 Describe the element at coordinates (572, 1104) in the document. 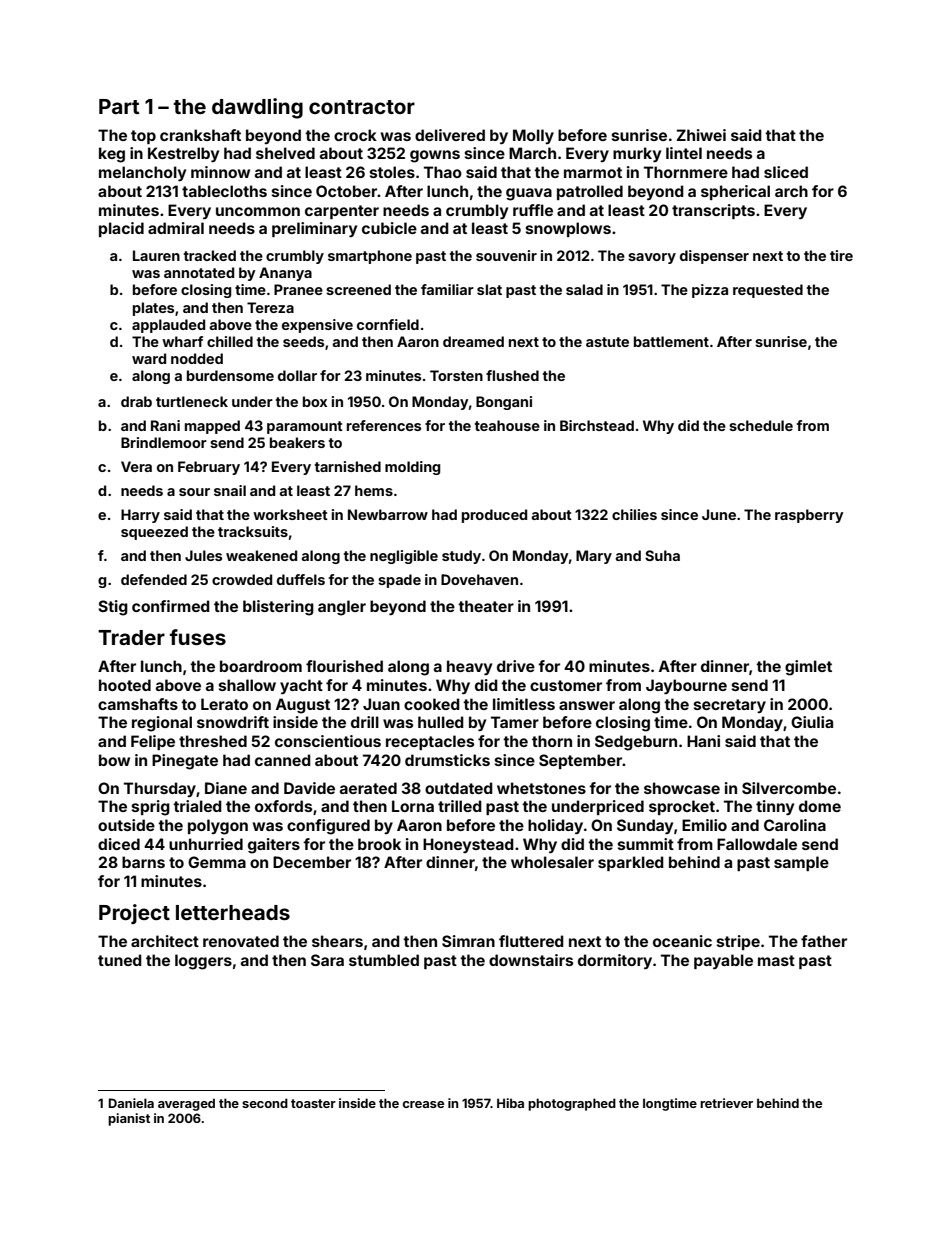

I see `photographed` at that location.
